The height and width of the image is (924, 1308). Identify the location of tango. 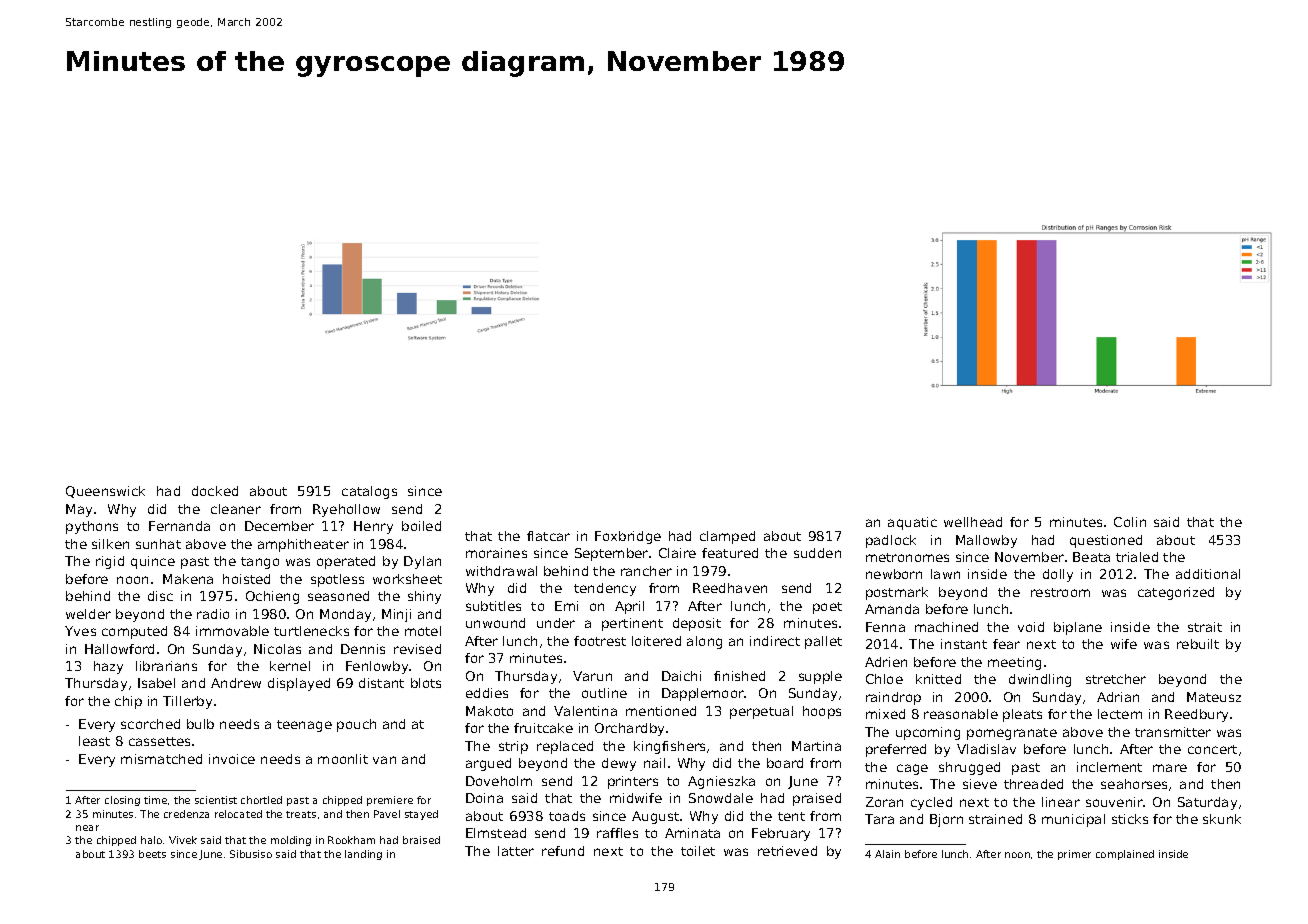
(260, 563).
